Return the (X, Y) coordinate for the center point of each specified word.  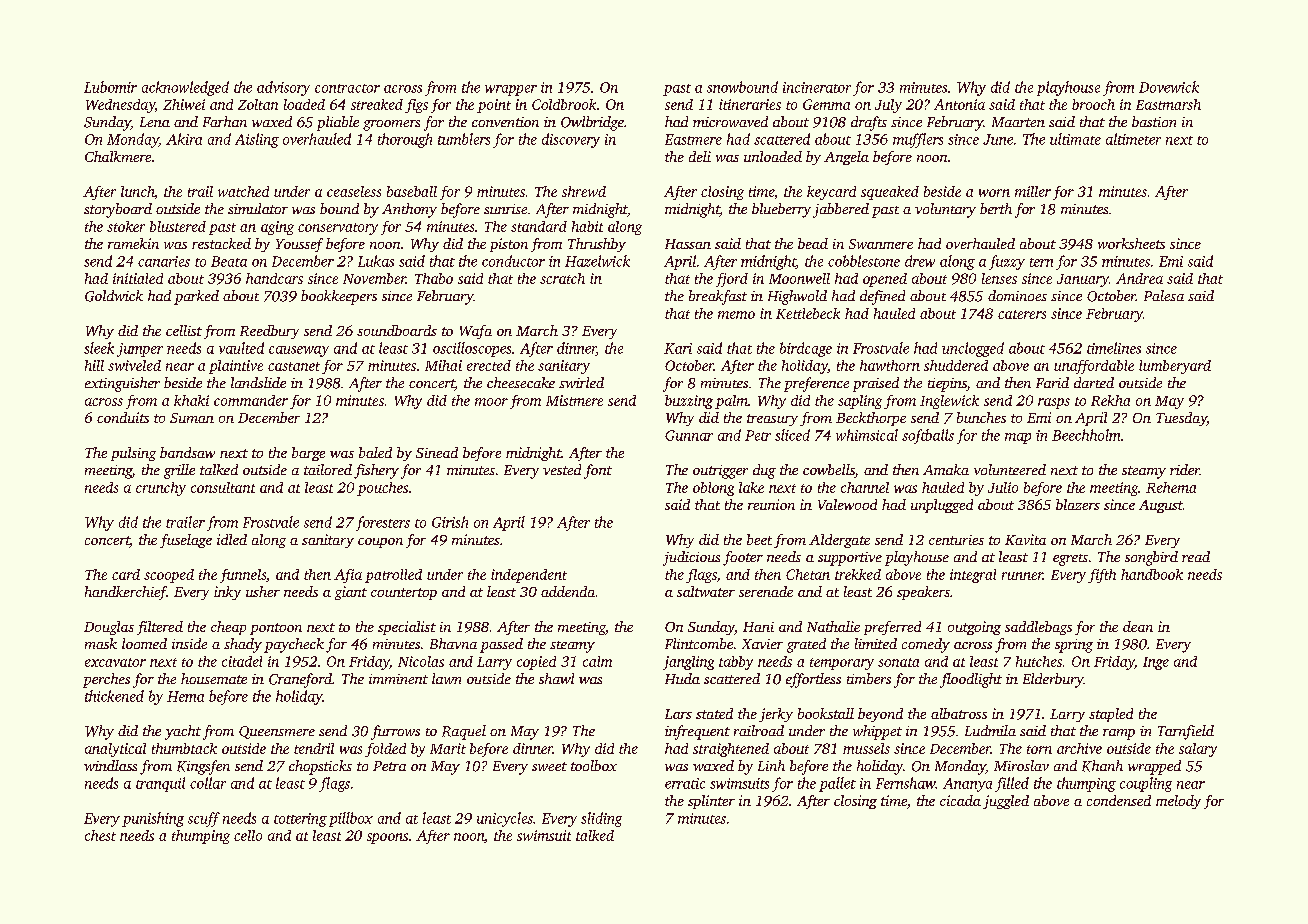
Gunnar (689, 435)
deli (700, 156)
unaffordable (1094, 367)
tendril (314, 748)
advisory (283, 88)
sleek (99, 348)
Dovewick (1169, 87)
